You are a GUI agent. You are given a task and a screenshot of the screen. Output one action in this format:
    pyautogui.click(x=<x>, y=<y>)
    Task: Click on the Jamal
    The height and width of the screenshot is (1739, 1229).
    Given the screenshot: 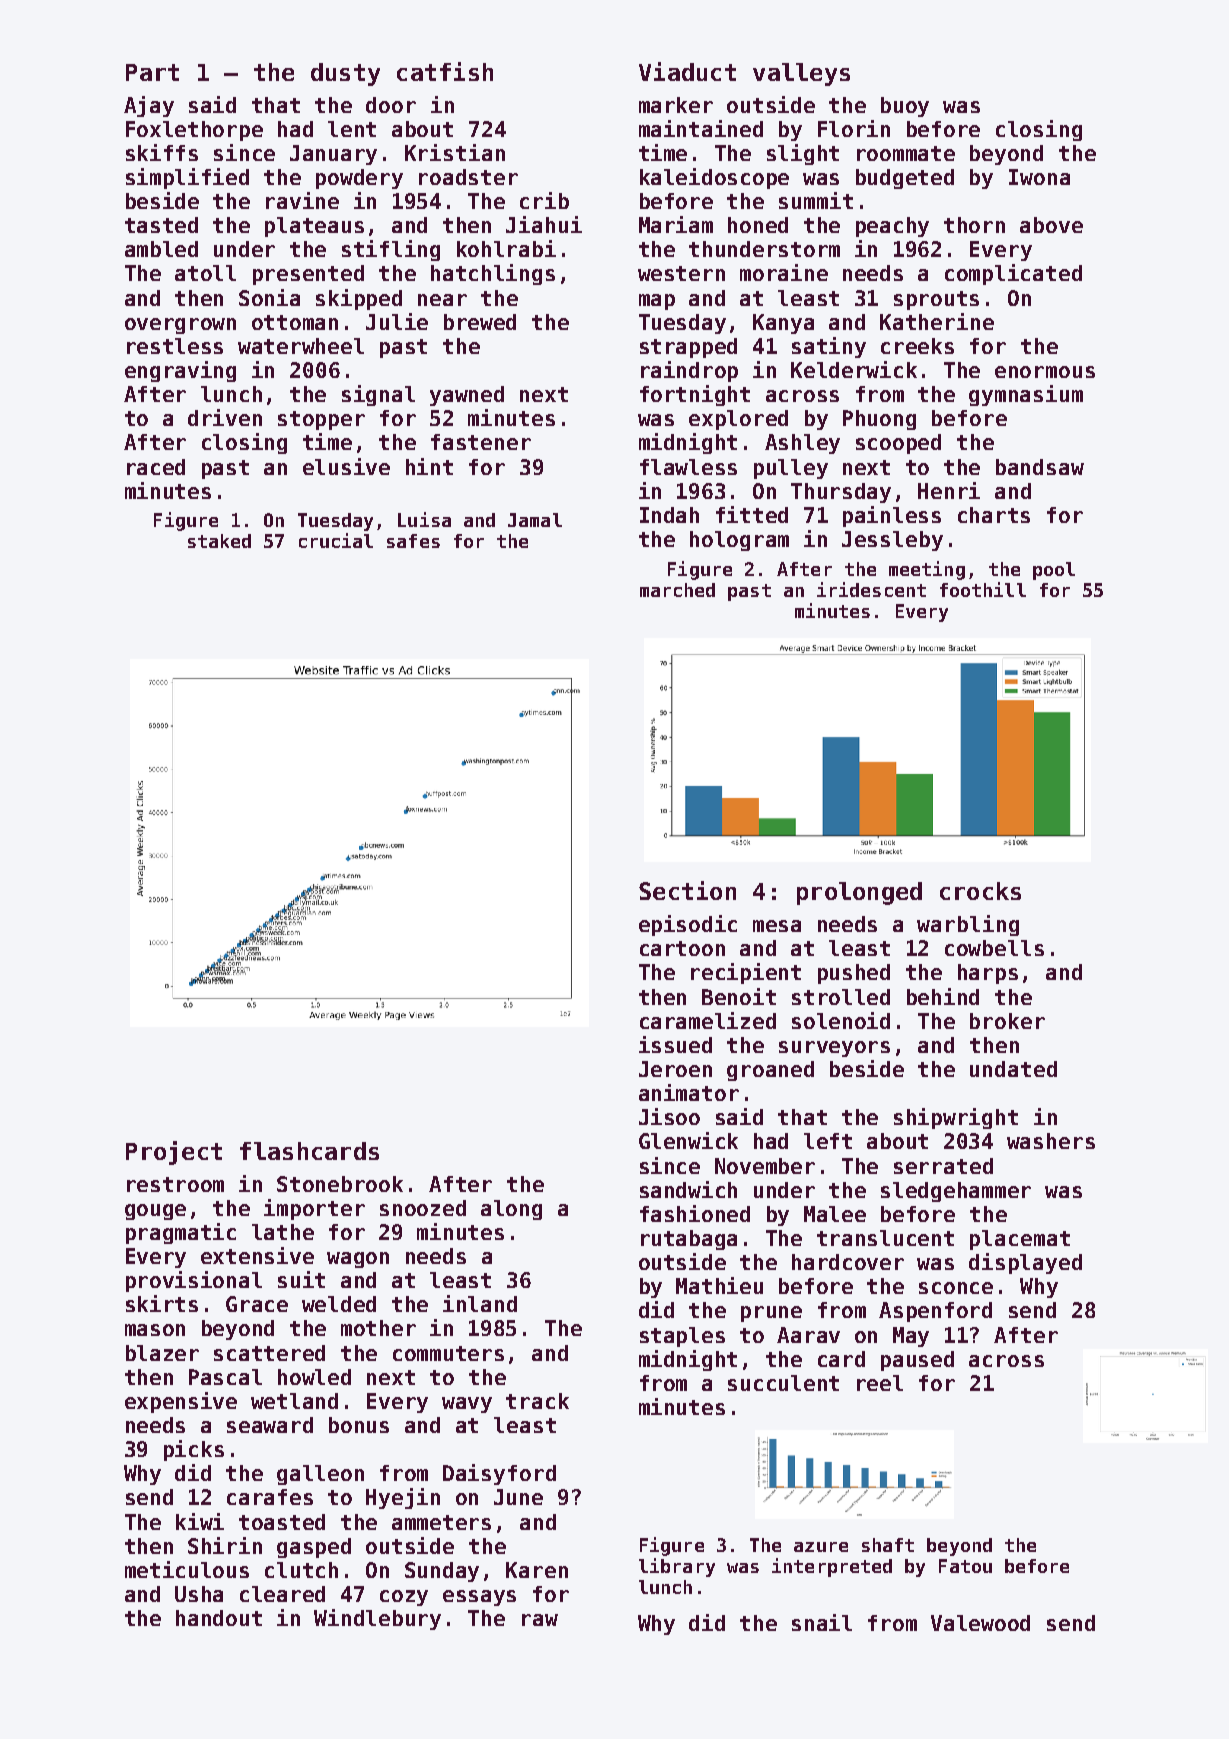 What is the action you would take?
    pyautogui.click(x=535, y=520)
